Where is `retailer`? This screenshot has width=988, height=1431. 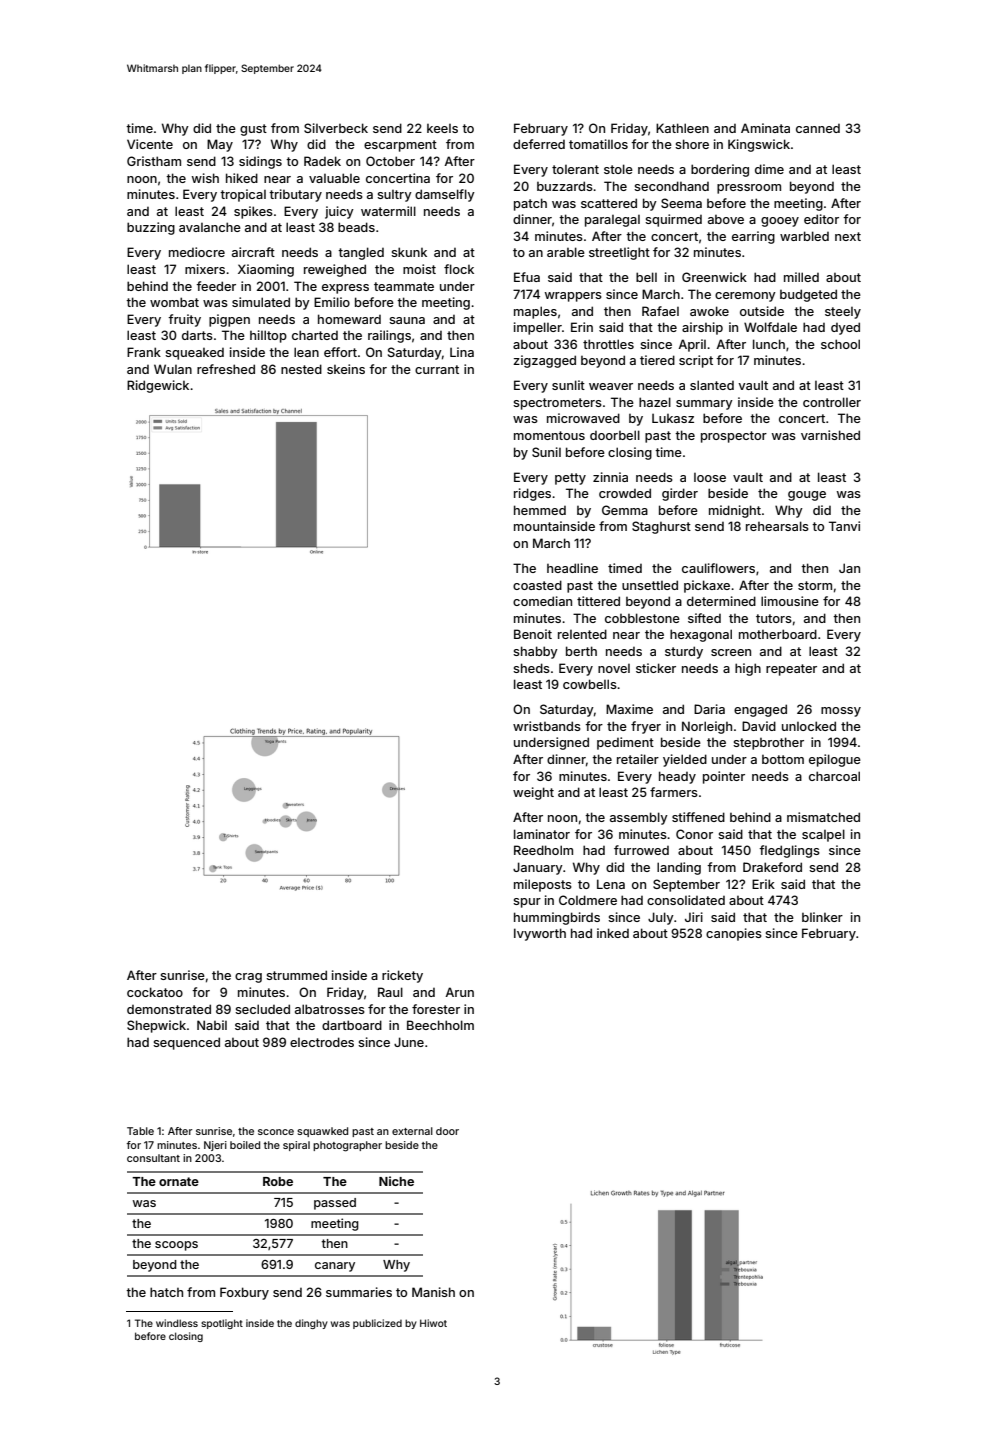
retailer is located at coordinates (638, 759).
